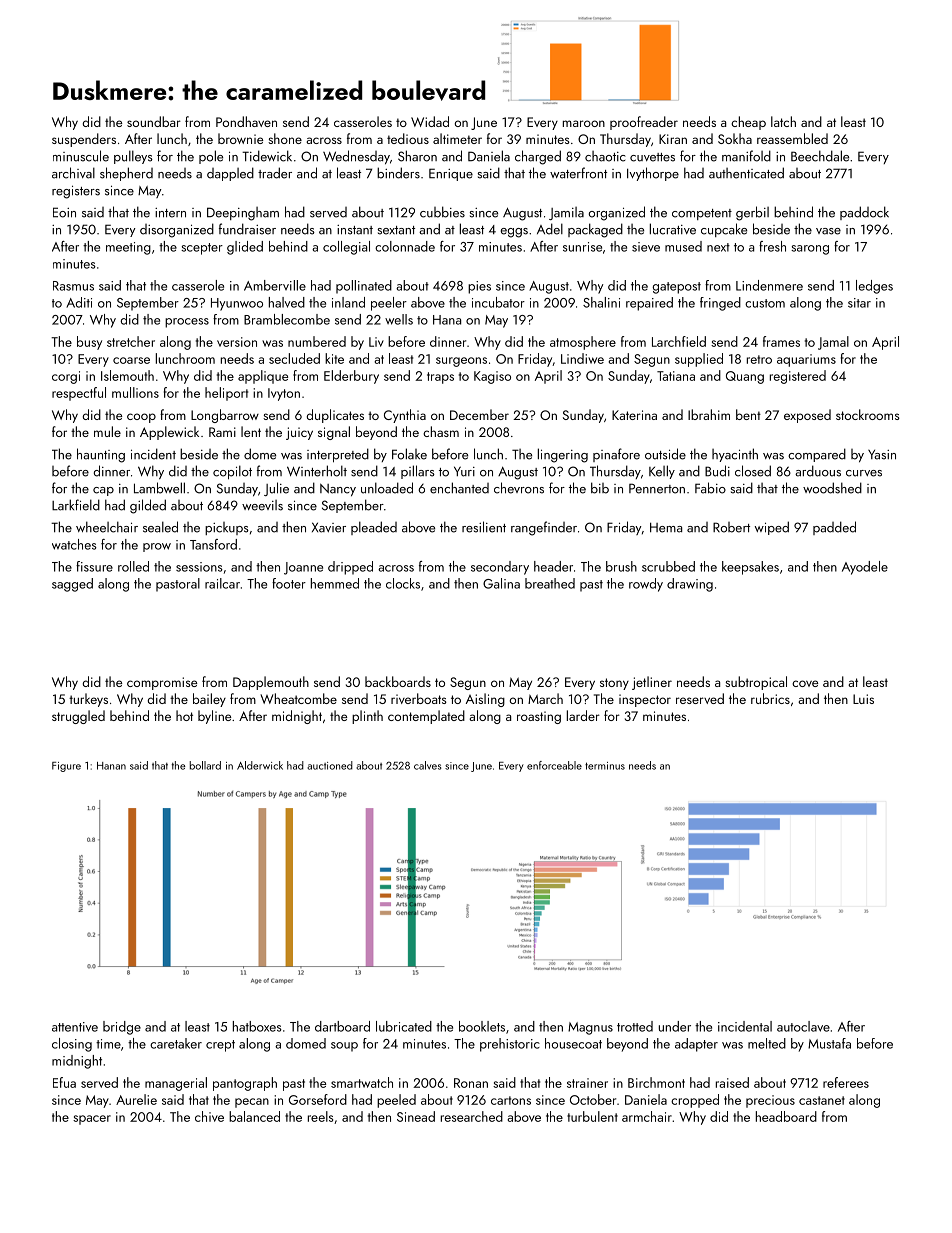 The image size is (952, 1233). What do you see at coordinates (863, 699) in the document?
I see `Luis` at bounding box center [863, 699].
